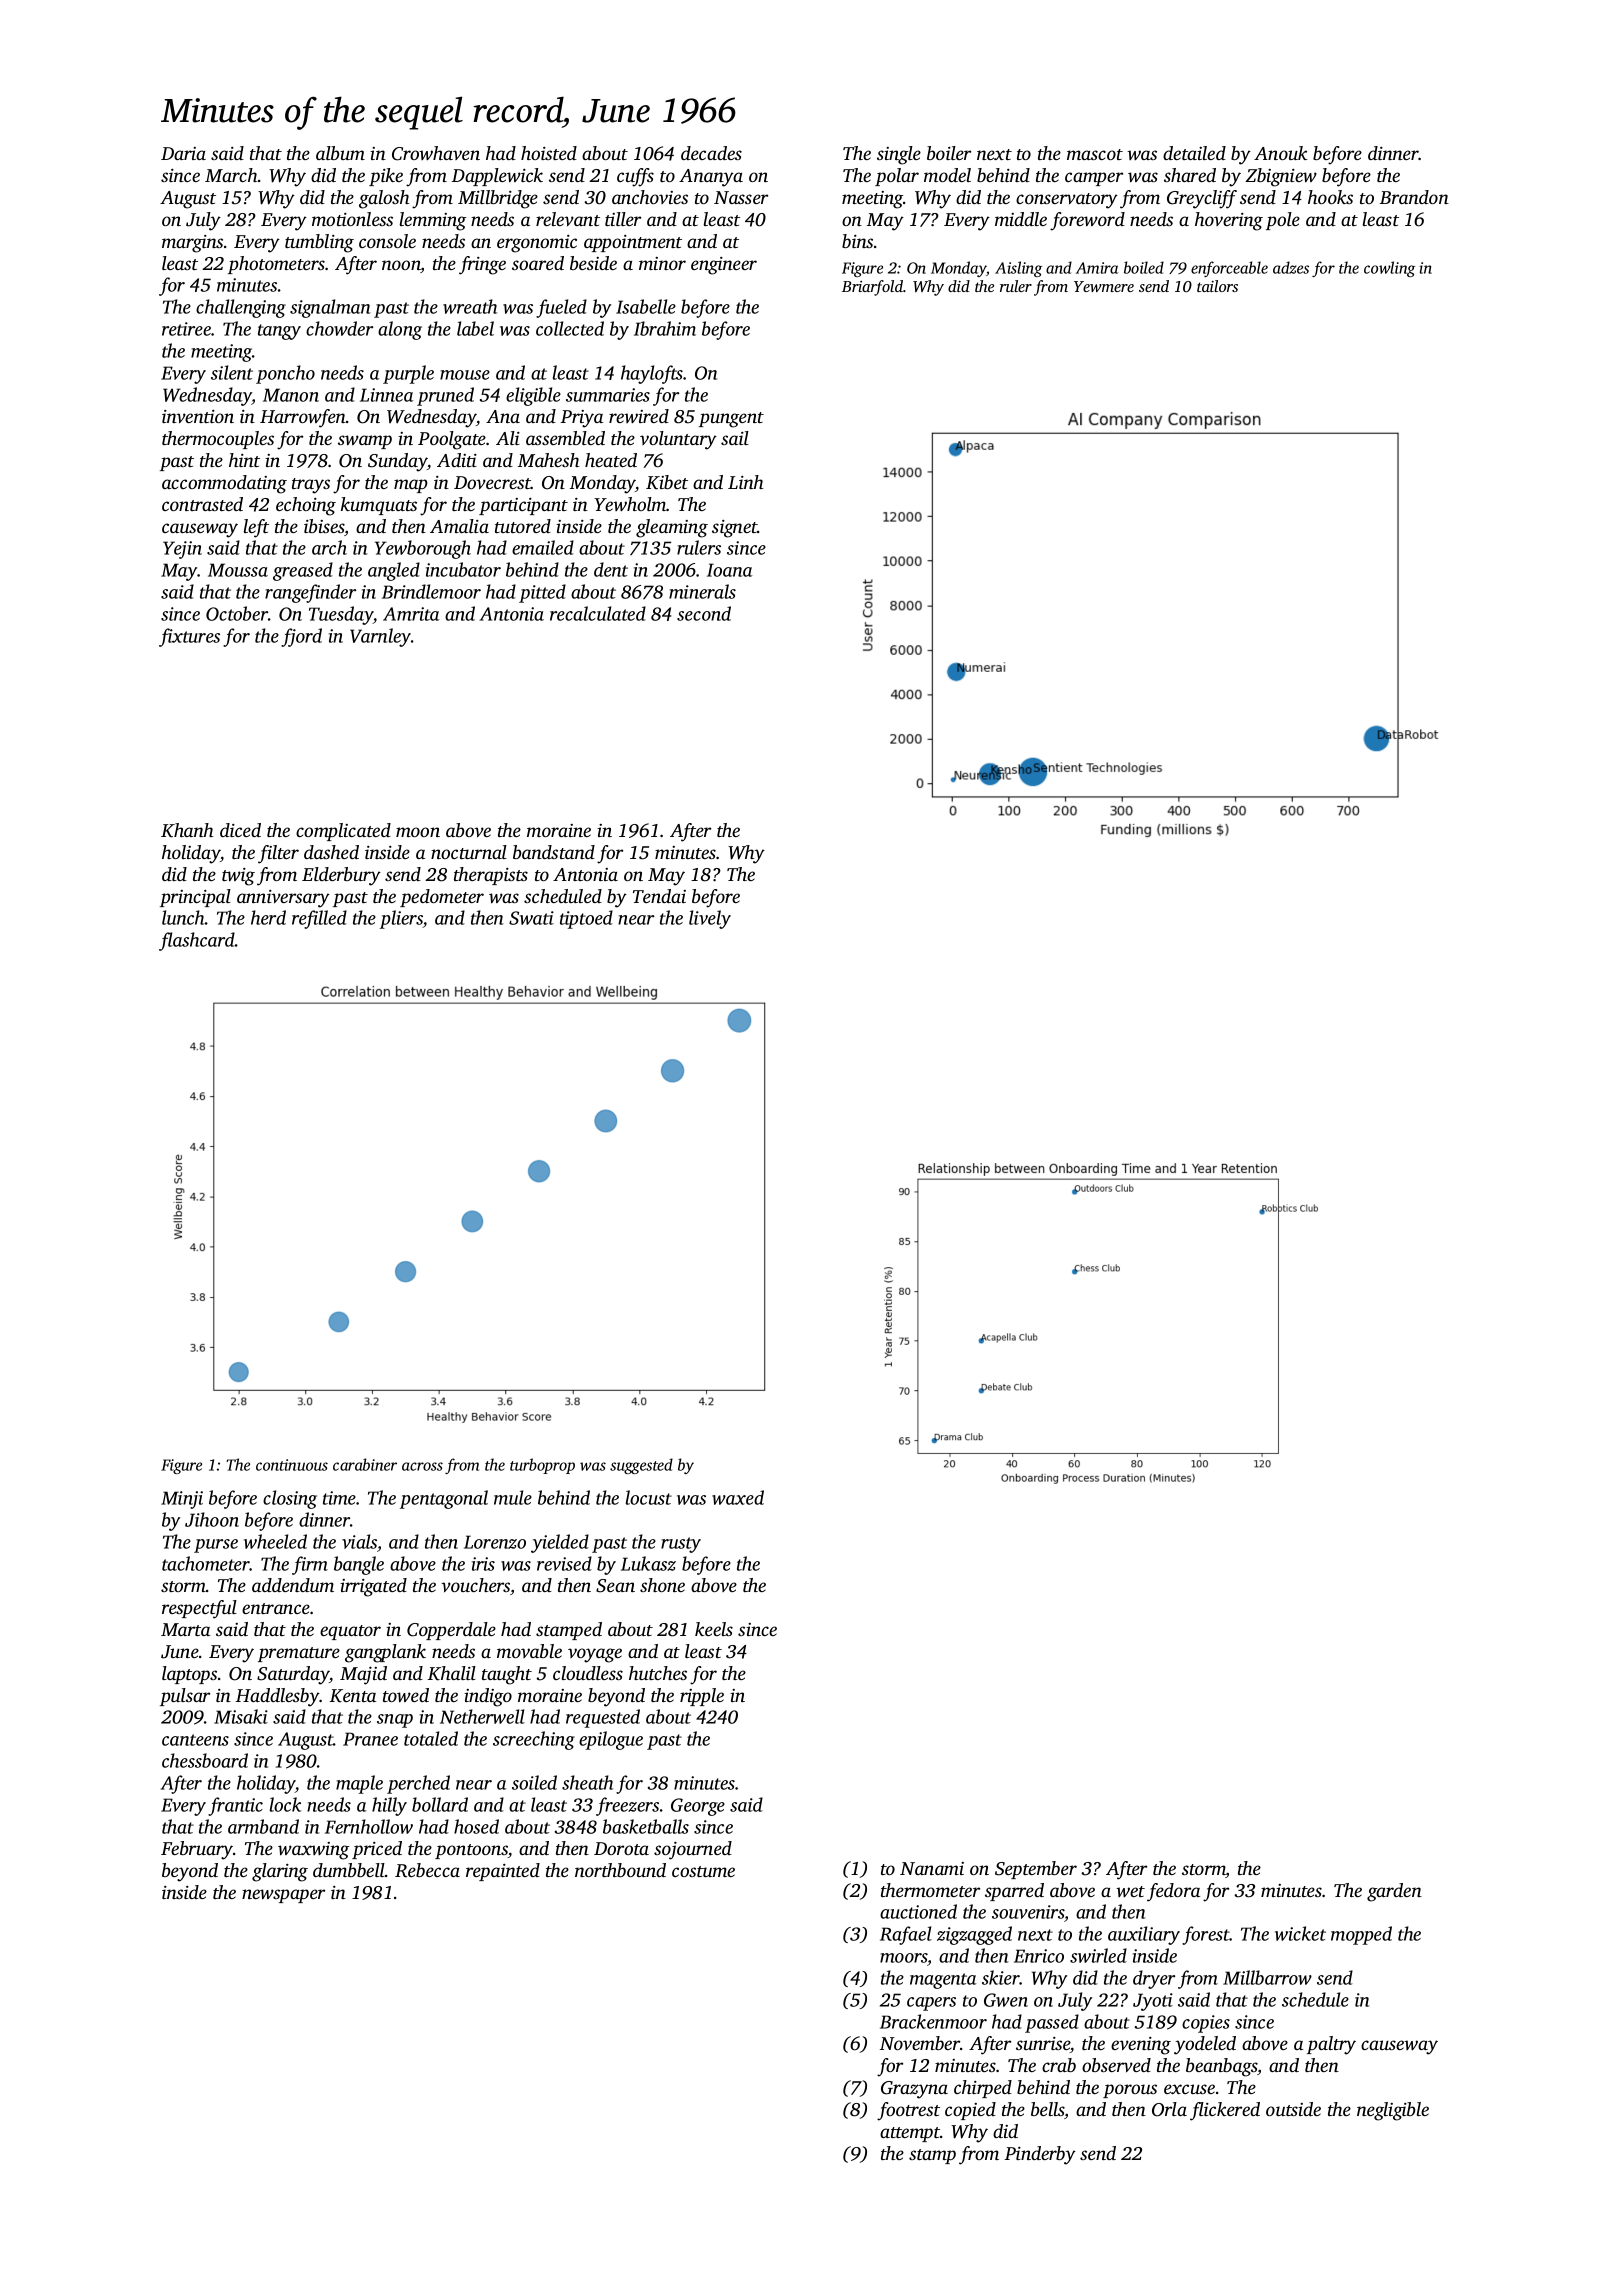 The height and width of the page is (2292, 1620). Describe the element at coordinates (1217, 286) in the page. I see `tailors` at that location.
